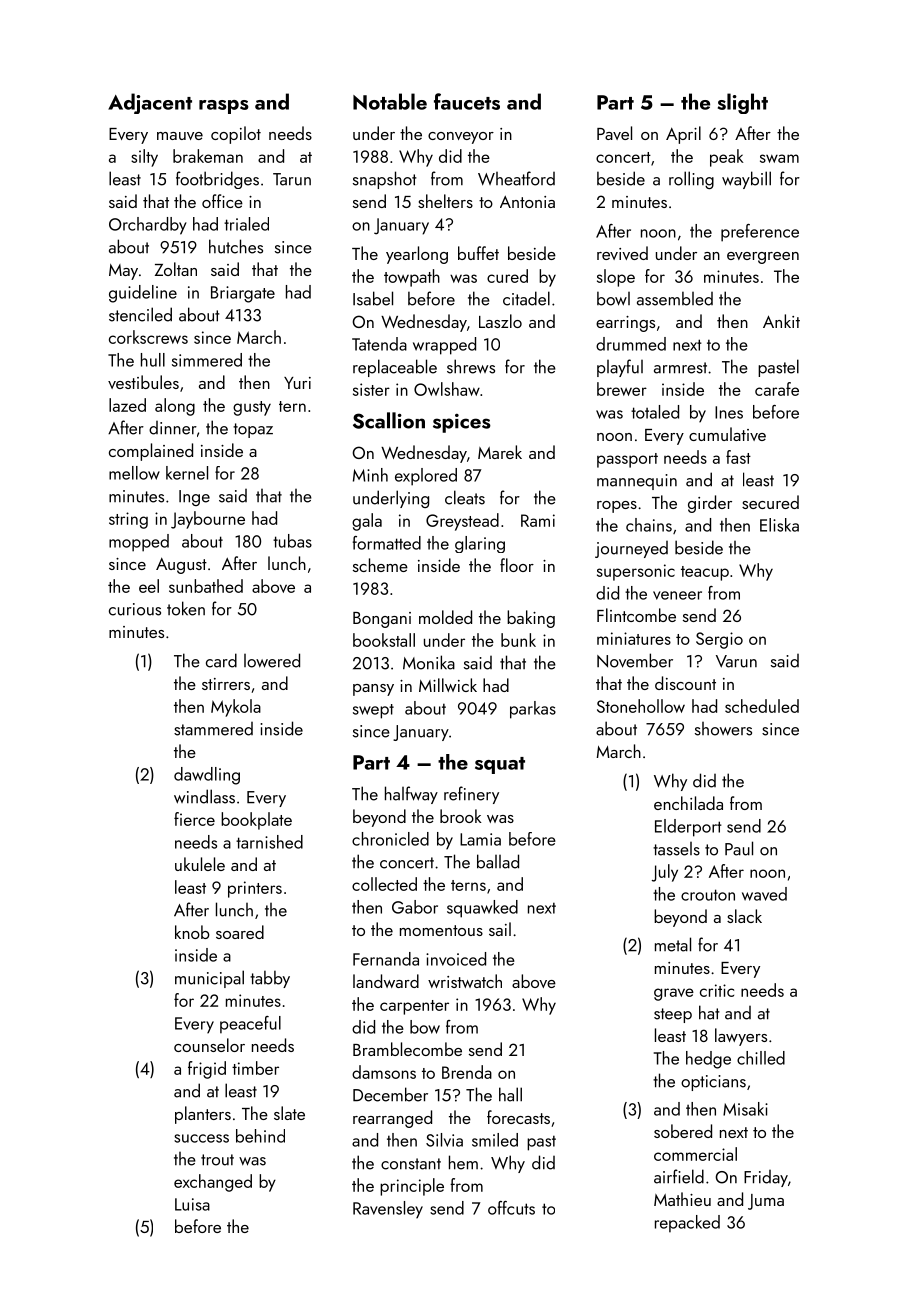 This document has width=908, height=1316. Describe the element at coordinates (388, 1210) in the document. I see `Ravensley` at that location.
